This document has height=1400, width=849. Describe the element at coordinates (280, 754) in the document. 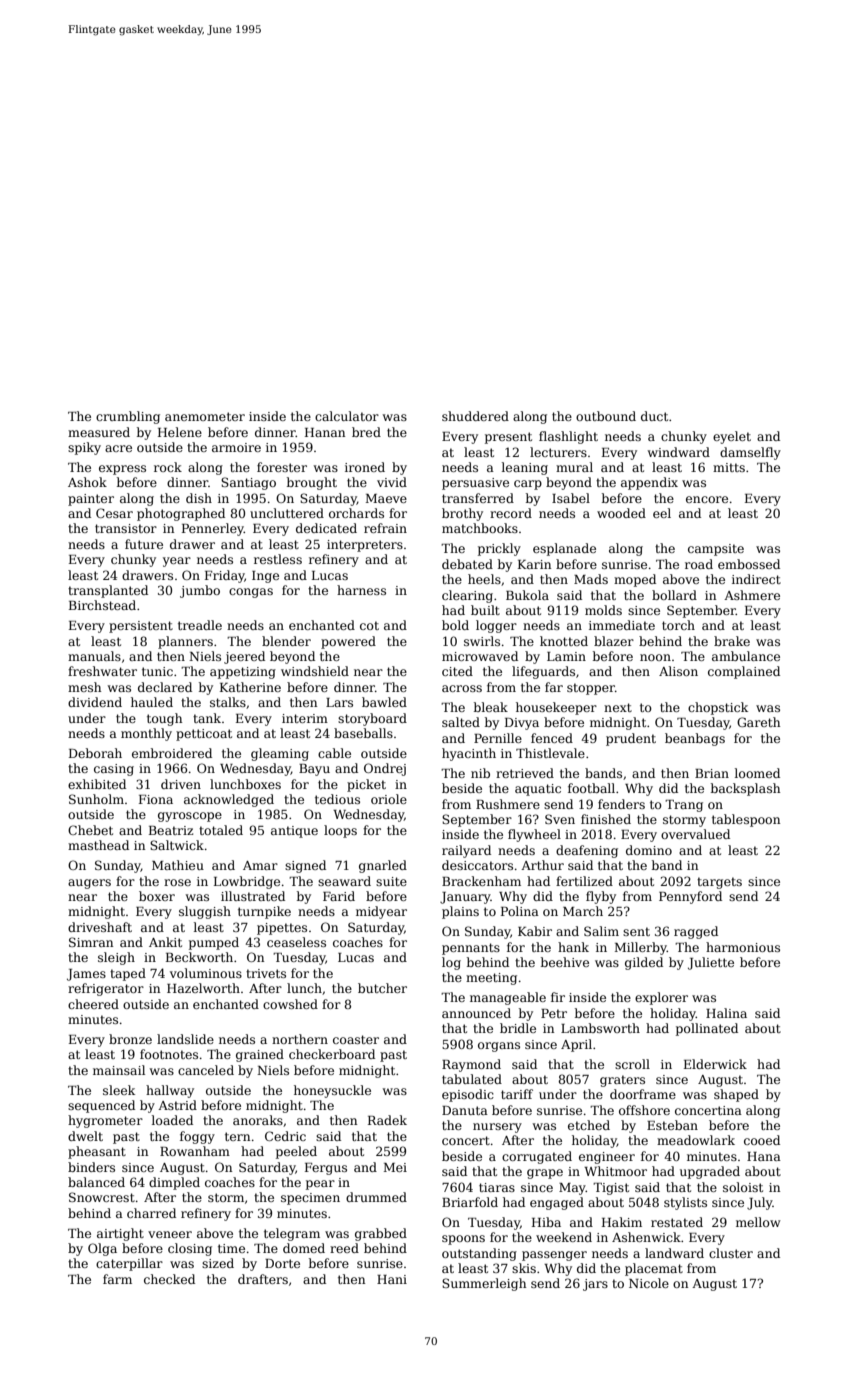

I see `gleaming` at that location.
